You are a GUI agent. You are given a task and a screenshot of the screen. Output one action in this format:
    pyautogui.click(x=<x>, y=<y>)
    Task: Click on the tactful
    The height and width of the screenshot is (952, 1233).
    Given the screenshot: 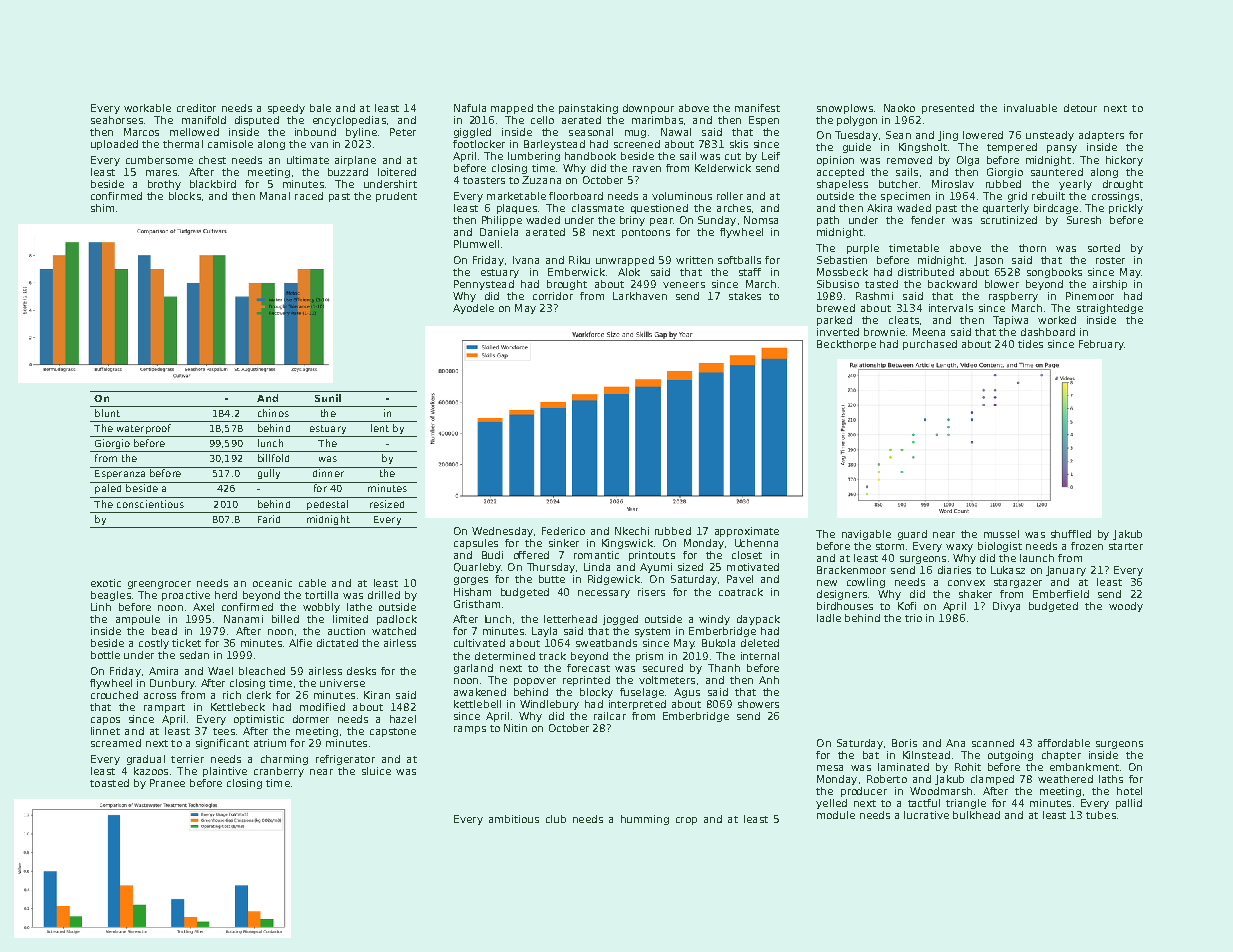 What is the action you would take?
    pyautogui.click(x=924, y=803)
